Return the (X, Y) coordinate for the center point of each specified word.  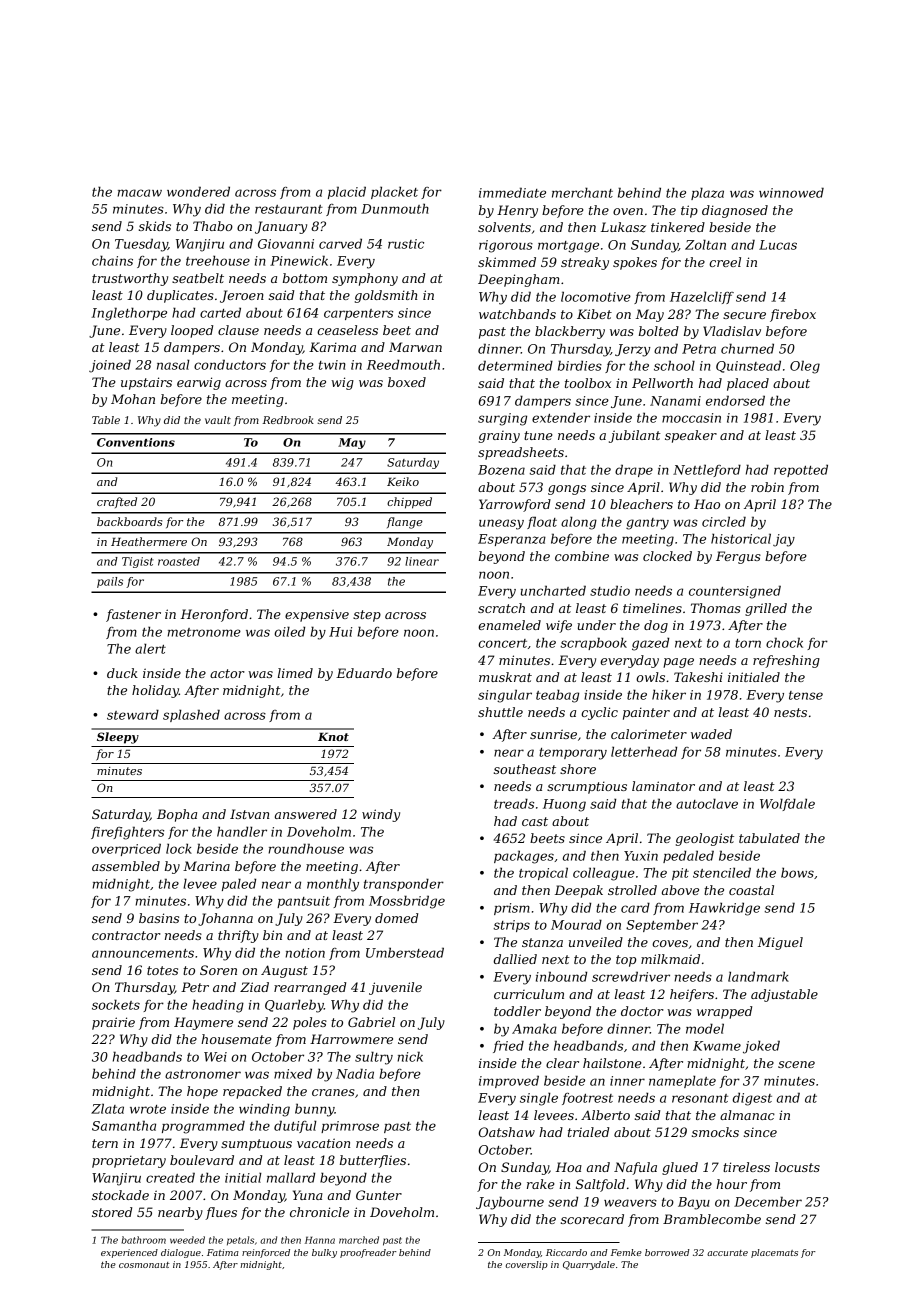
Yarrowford (515, 505)
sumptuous (256, 1145)
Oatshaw (507, 1132)
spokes (635, 263)
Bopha (177, 815)
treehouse (218, 260)
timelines (652, 608)
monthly (333, 885)
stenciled (722, 872)
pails (110, 582)
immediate (512, 192)
